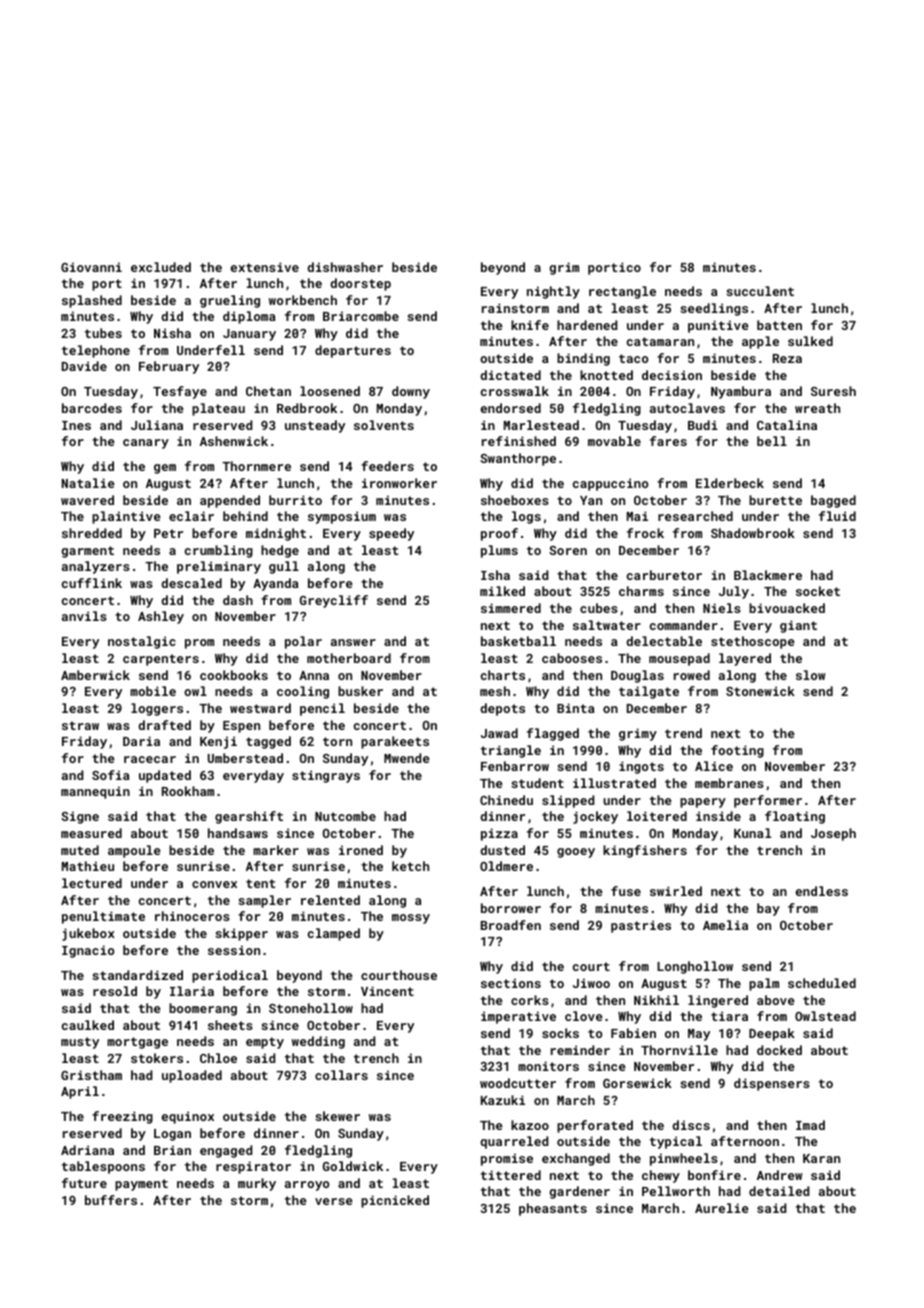  Describe the element at coordinates (161, 267) in the page. I see `excluded` at that location.
